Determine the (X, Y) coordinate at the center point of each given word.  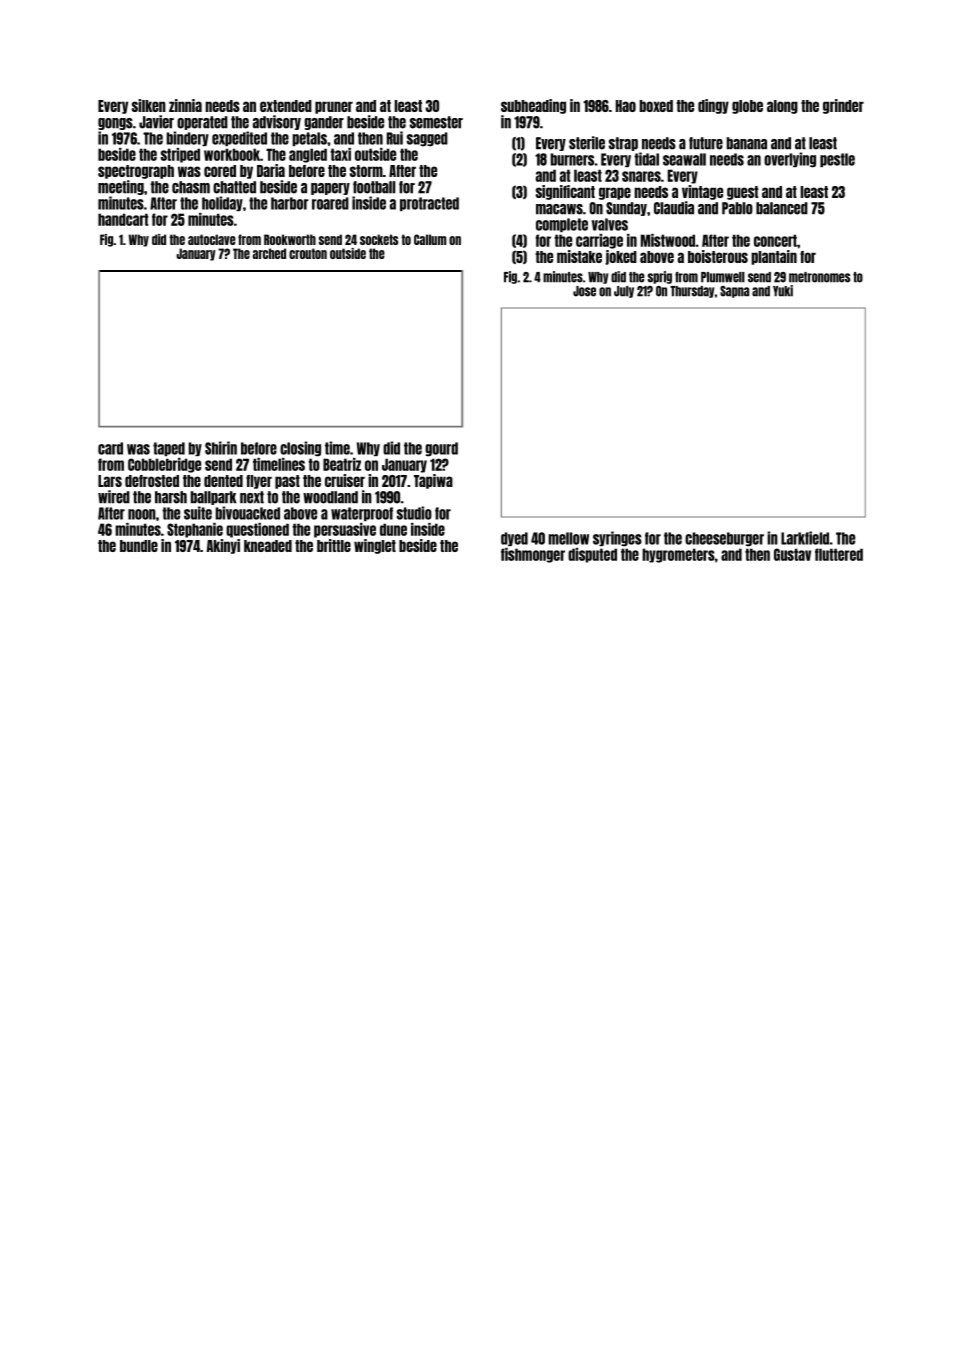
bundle (139, 546)
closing (300, 449)
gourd (441, 449)
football (374, 187)
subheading (533, 106)
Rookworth (290, 239)
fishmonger (533, 555)
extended (286, 106)
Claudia (674, 208)
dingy (713, 106)
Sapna (734, 292)
